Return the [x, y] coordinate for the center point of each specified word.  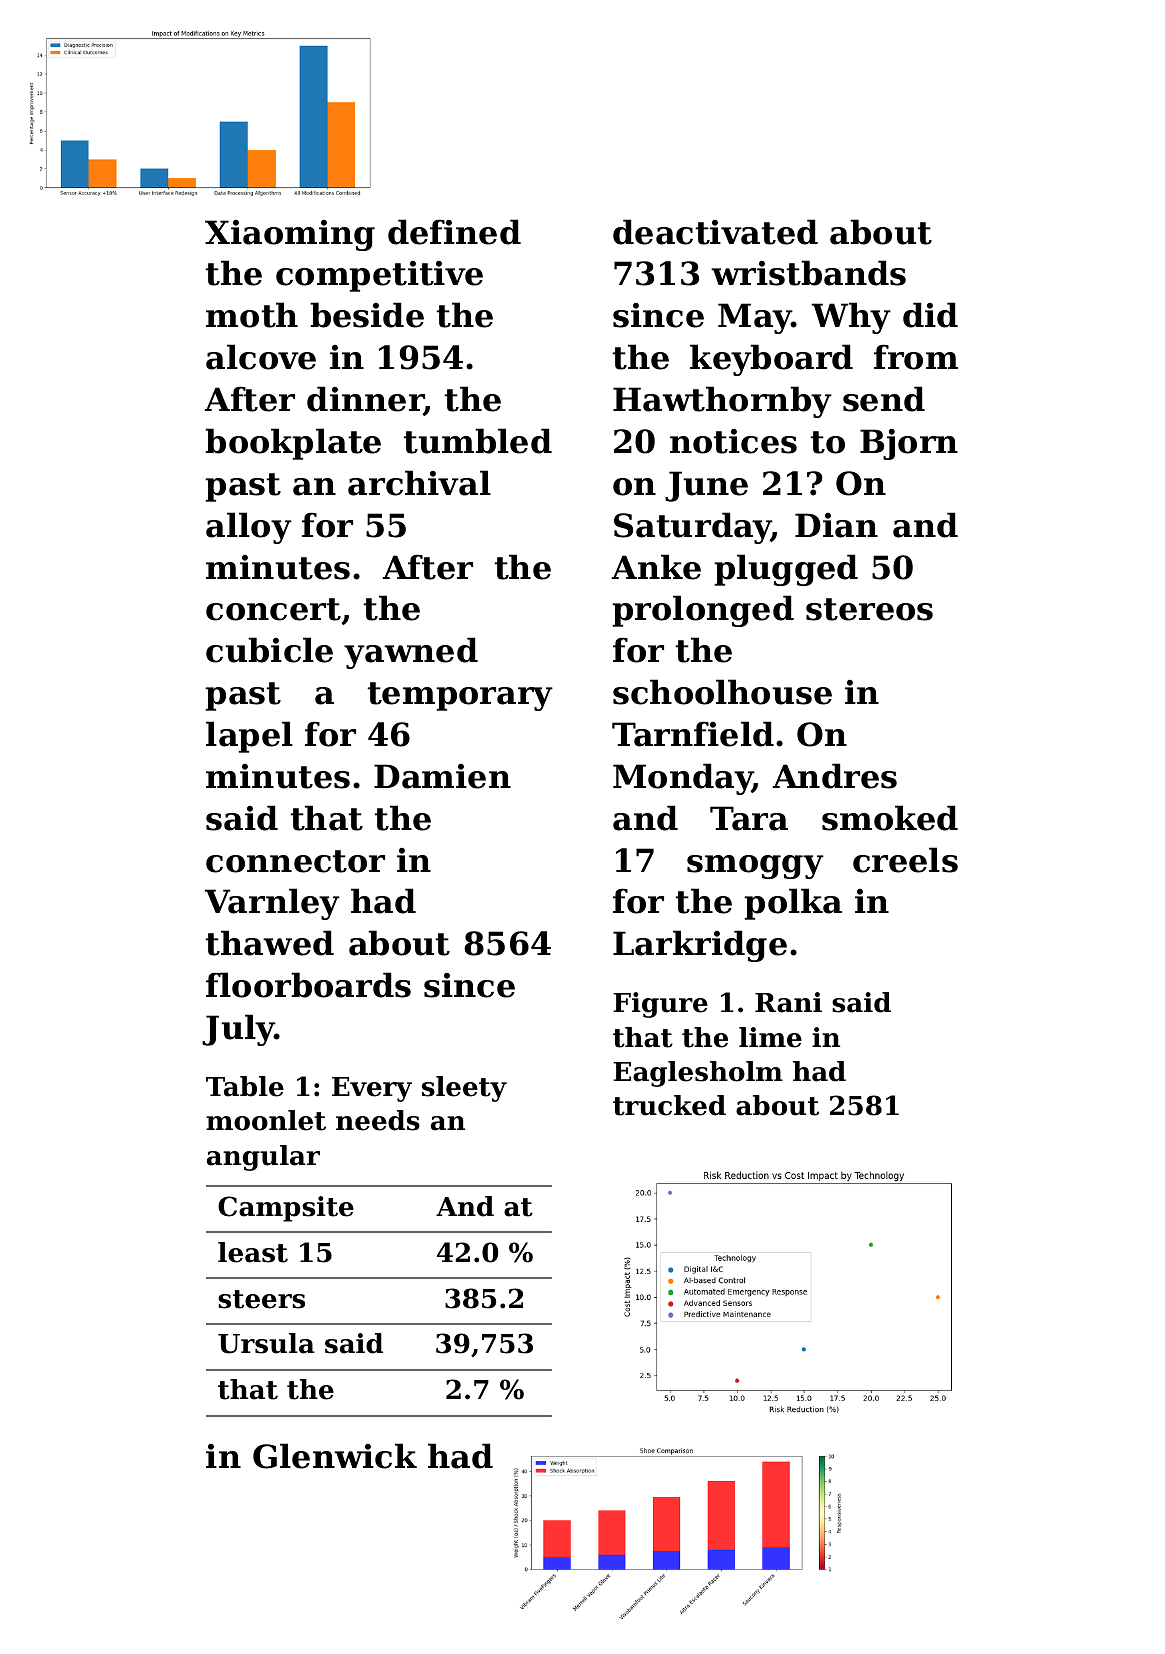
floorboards [308, 985]
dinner [365, 400]
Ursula [266, 1343]
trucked [669, 1105]
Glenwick [335, 1456]
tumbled [478, 441]
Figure [660, 1005]
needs [378, 1120]
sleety [464, 1089]
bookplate [293, 444]
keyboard [771, 360]
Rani [788, 1002]
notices [733, 441]
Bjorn [909, 444]
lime [770, 1037]
